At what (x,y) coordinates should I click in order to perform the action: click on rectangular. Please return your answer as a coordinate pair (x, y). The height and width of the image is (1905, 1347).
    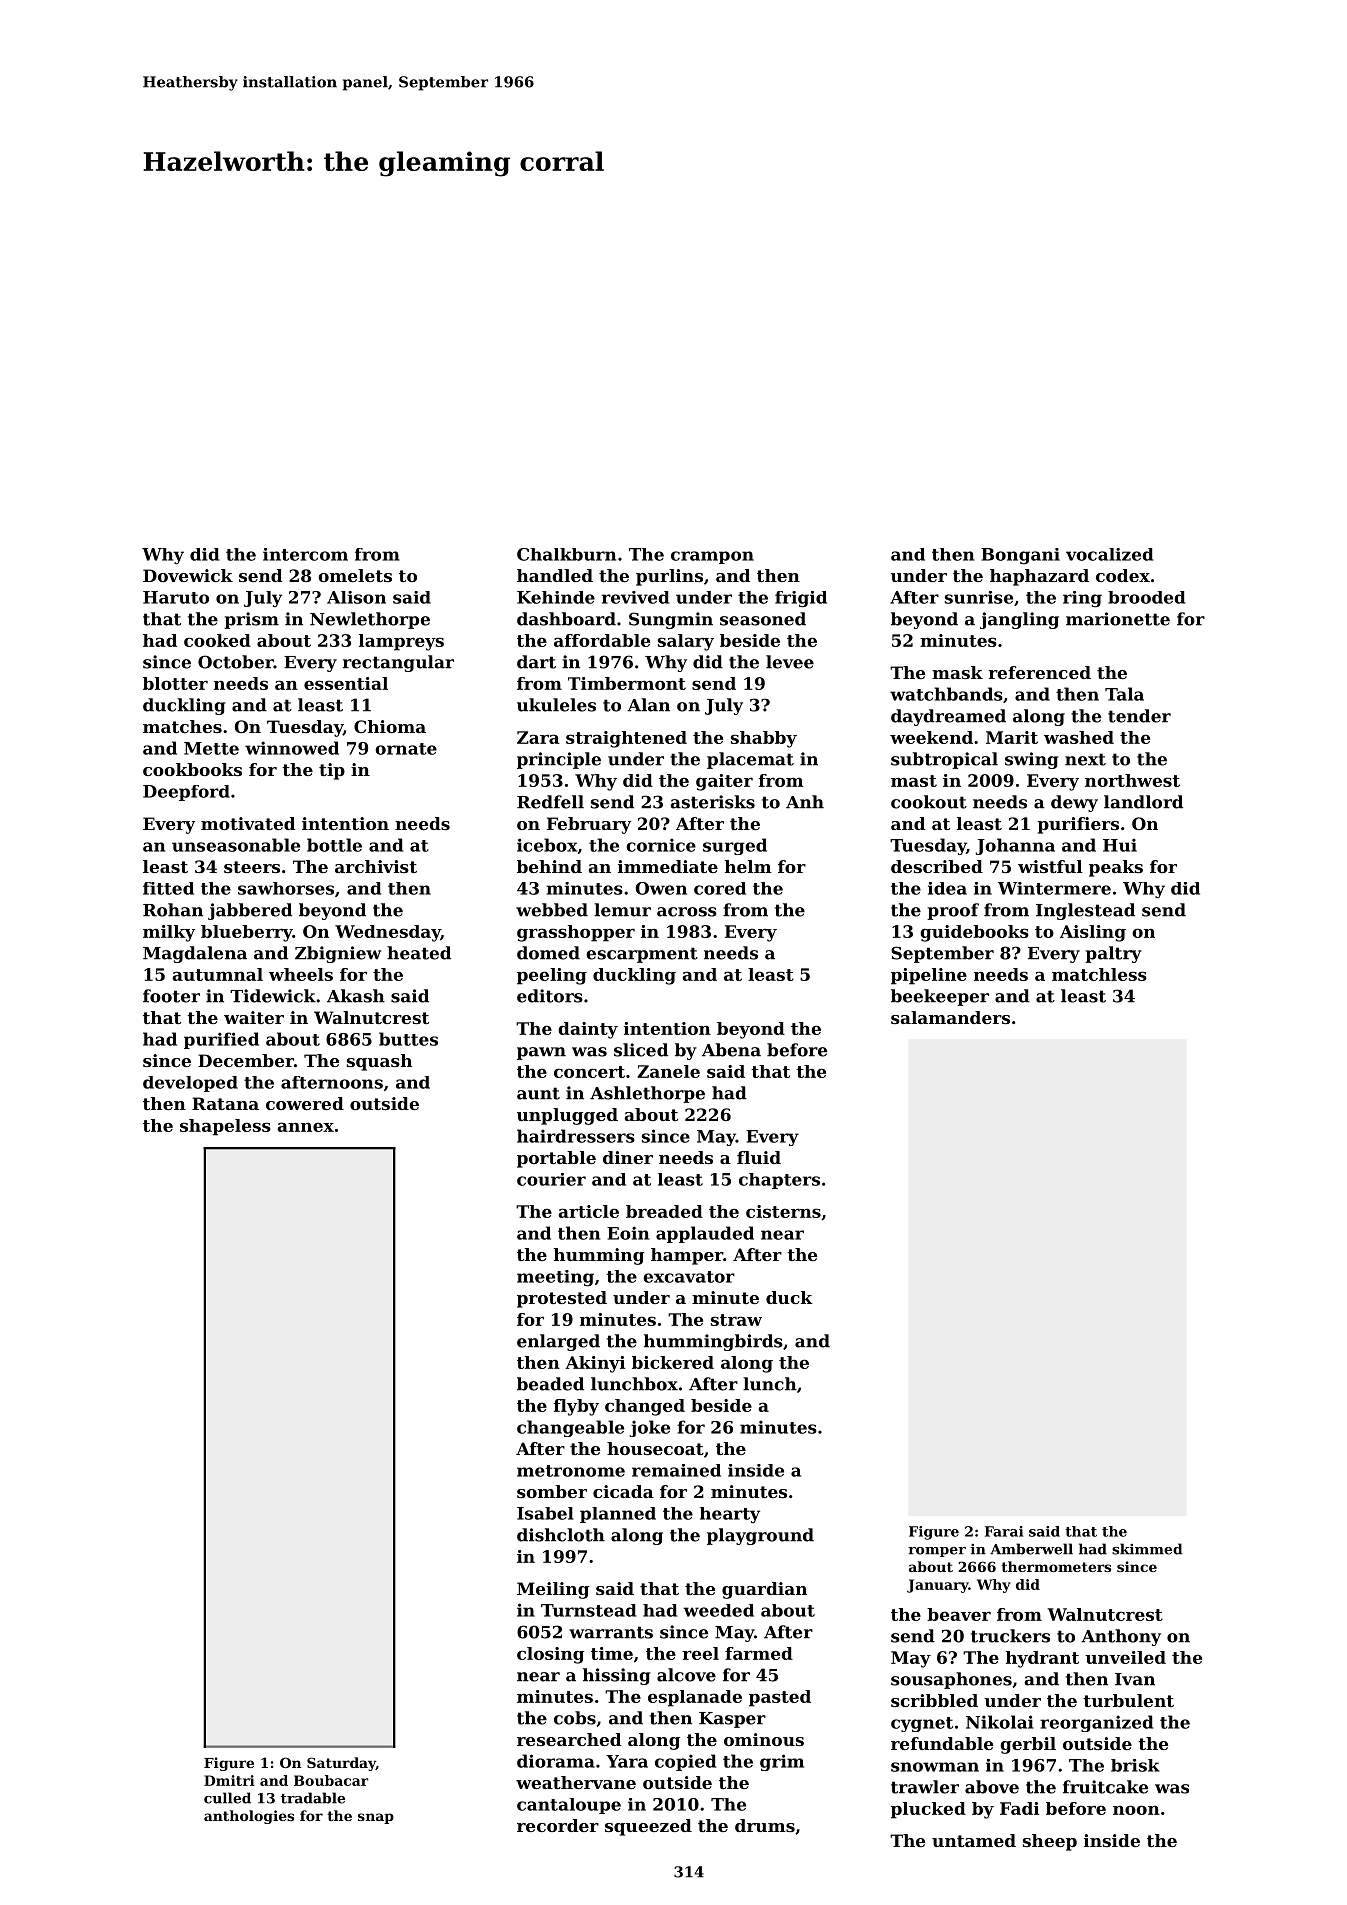
    Looking at the image, I should click on (398, 663).
